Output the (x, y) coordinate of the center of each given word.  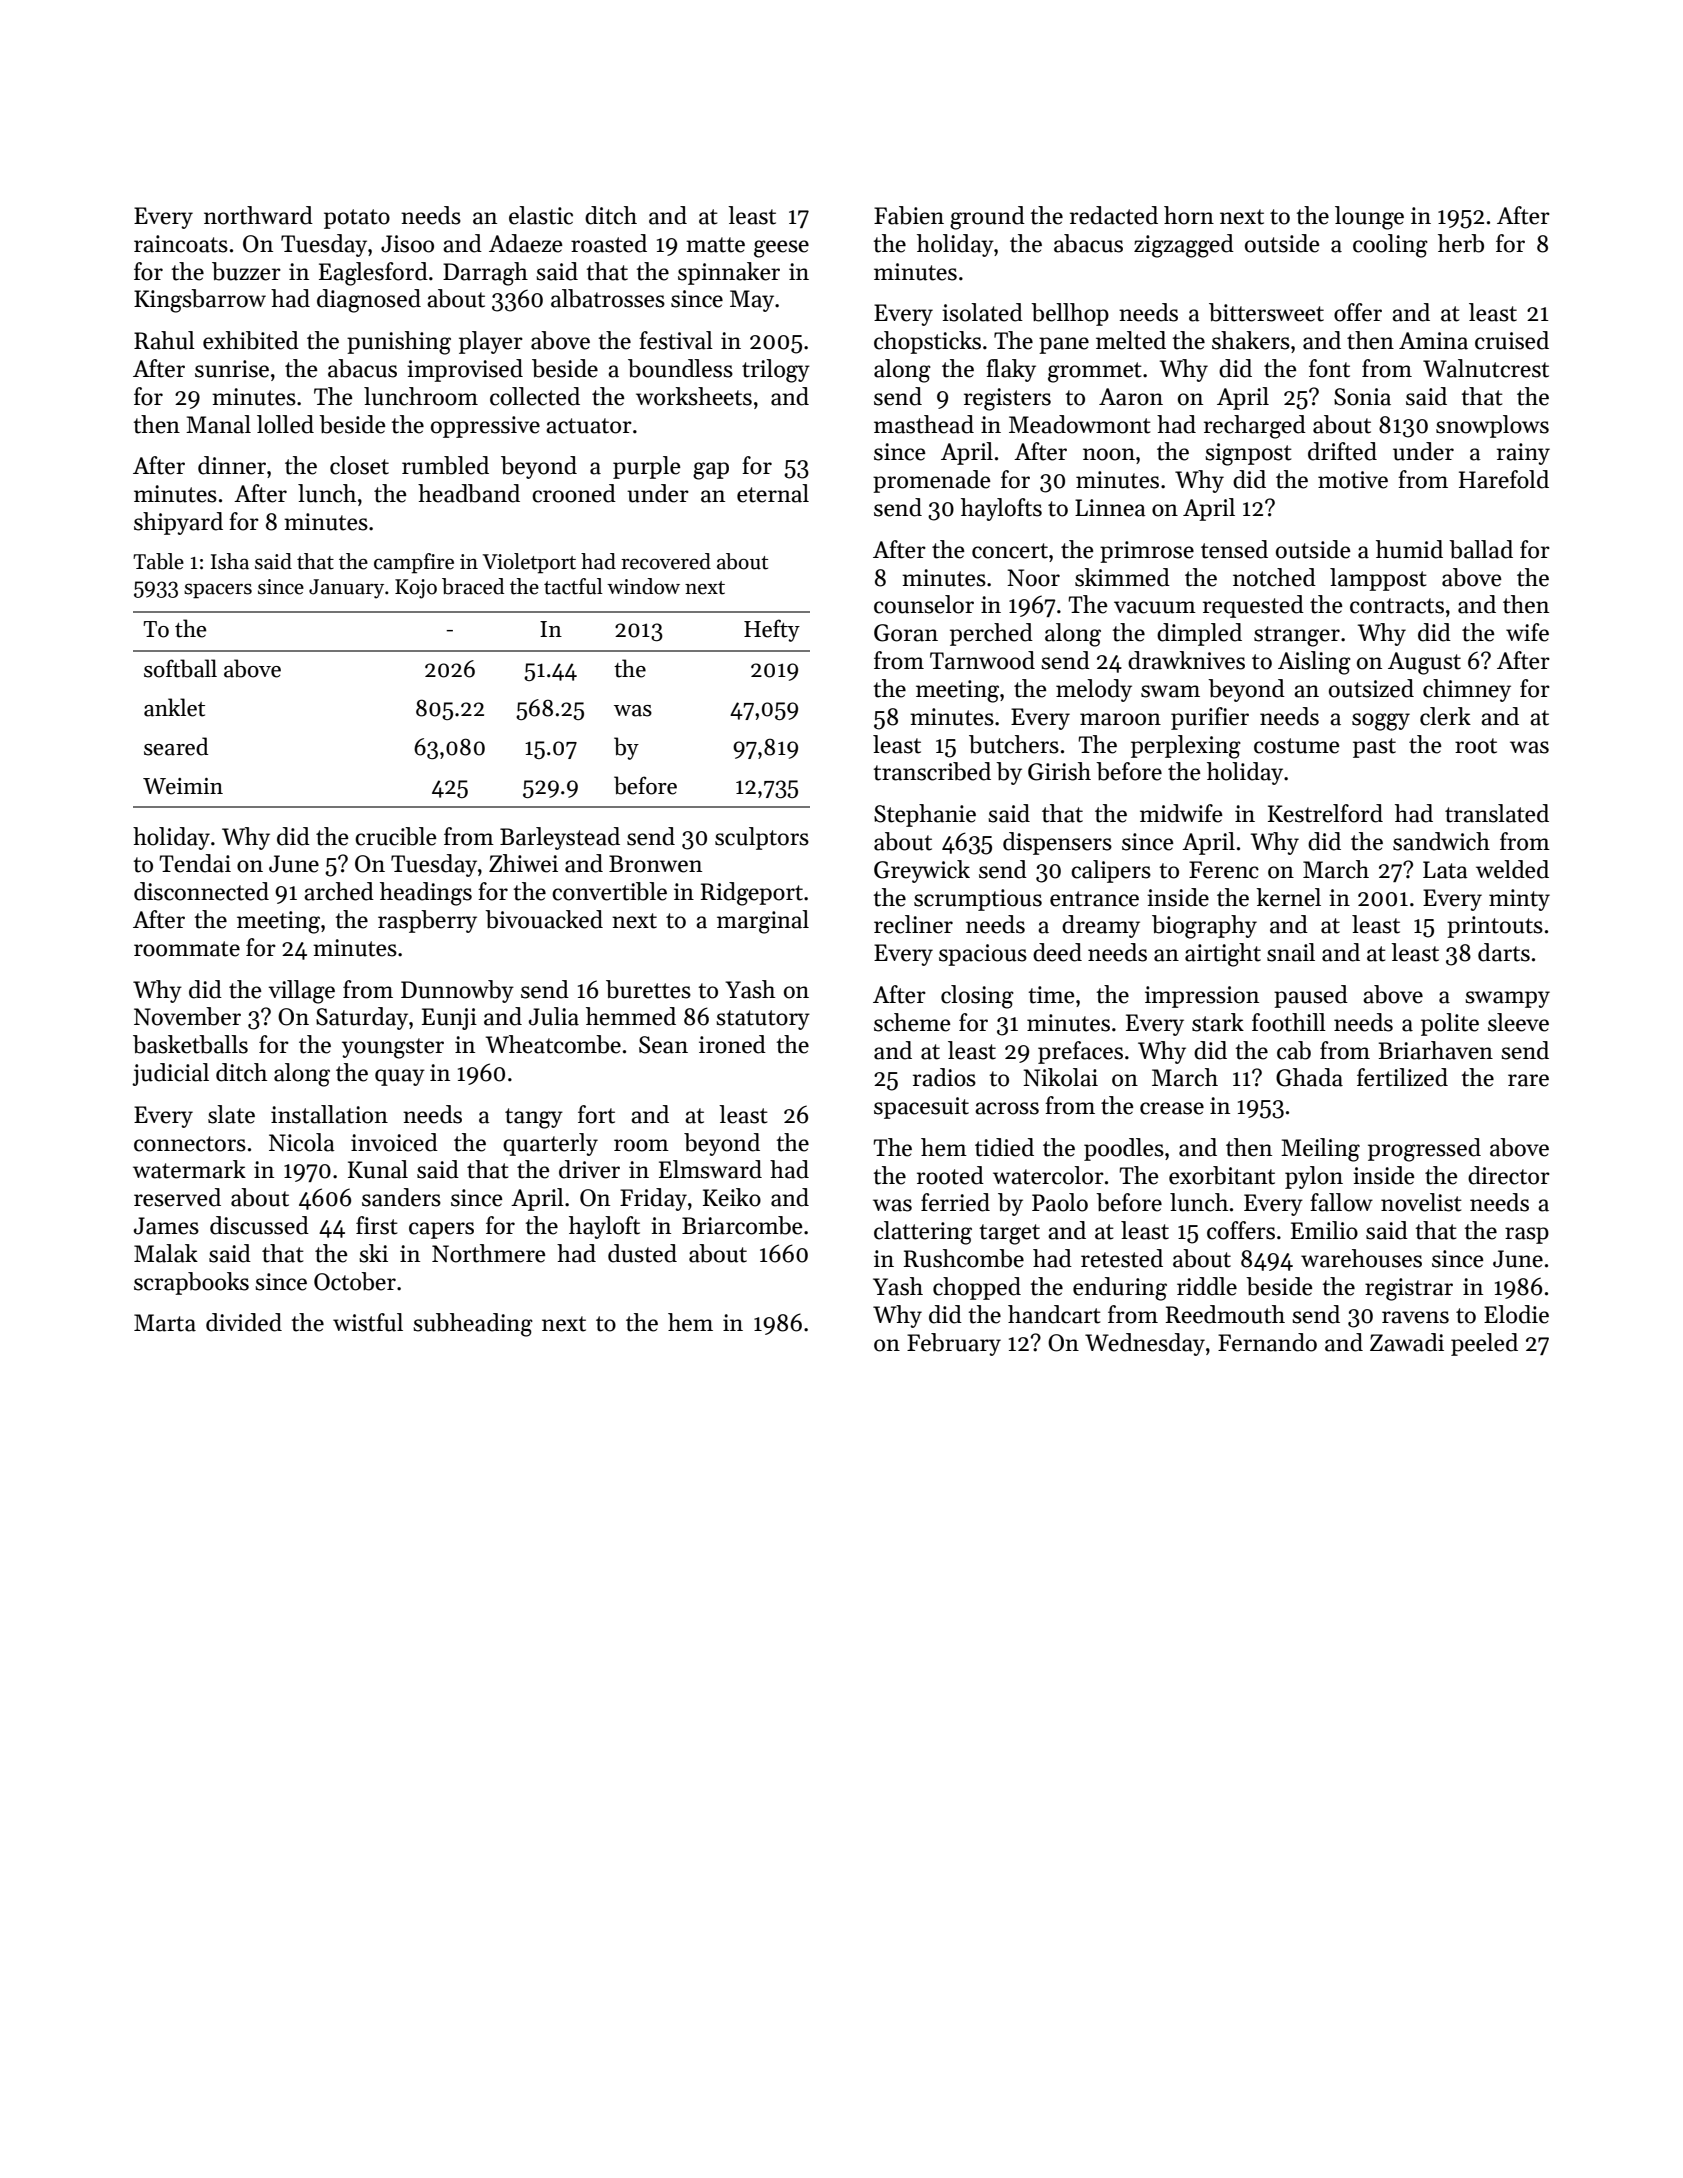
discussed (259, 1225)
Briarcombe (742, 1225)
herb (1461, 243)
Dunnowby (457, 991)
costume (1297, 746)
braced (473, 586)
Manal (218, 424)
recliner (913, 924)
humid (1409, 549)
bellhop (1070, 314)
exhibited (251, 340)
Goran (906, 633)
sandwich (1441, 841)
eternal (773, 493)
